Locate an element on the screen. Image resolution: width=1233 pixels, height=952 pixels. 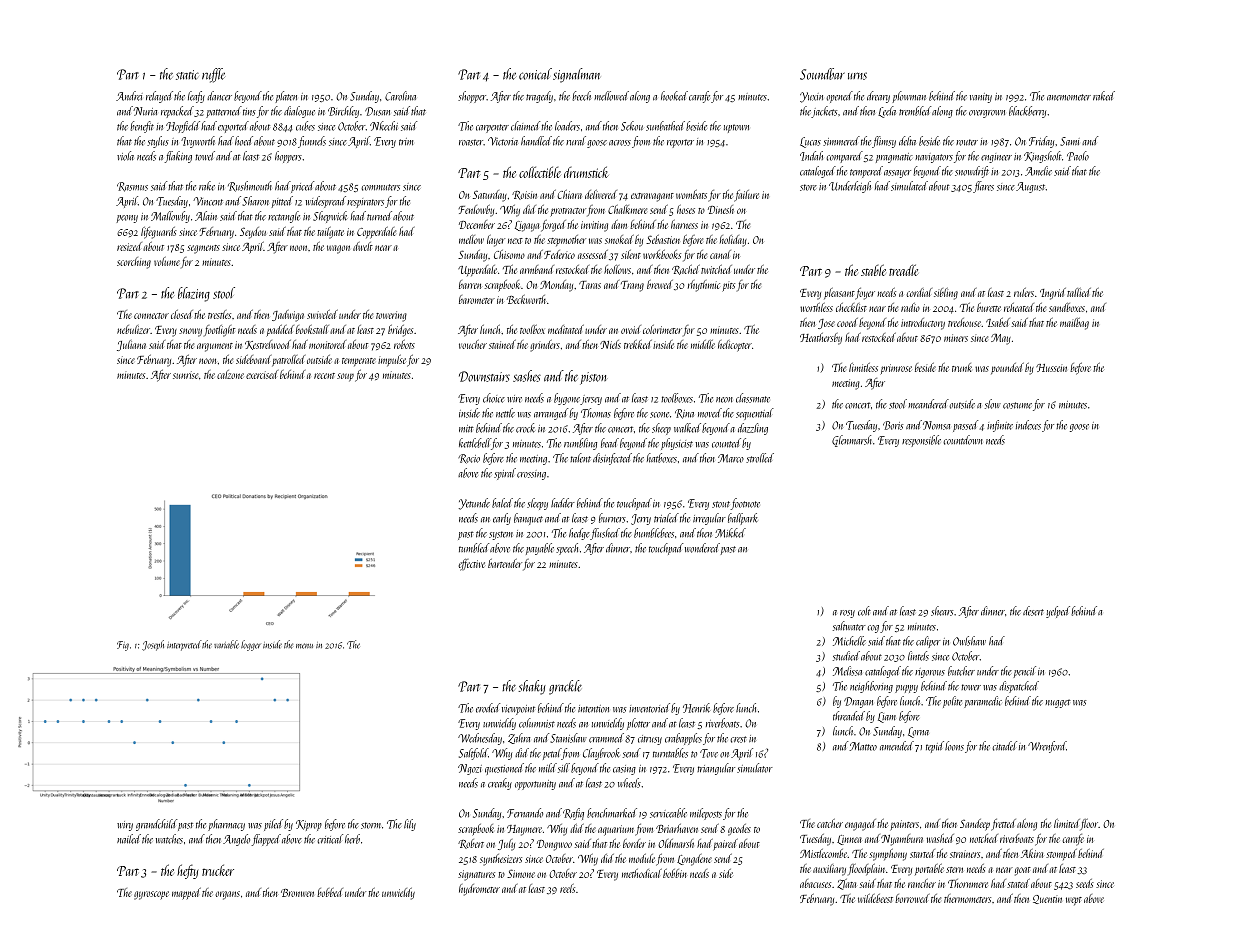
Leela is located at coordinates (887, 112).
